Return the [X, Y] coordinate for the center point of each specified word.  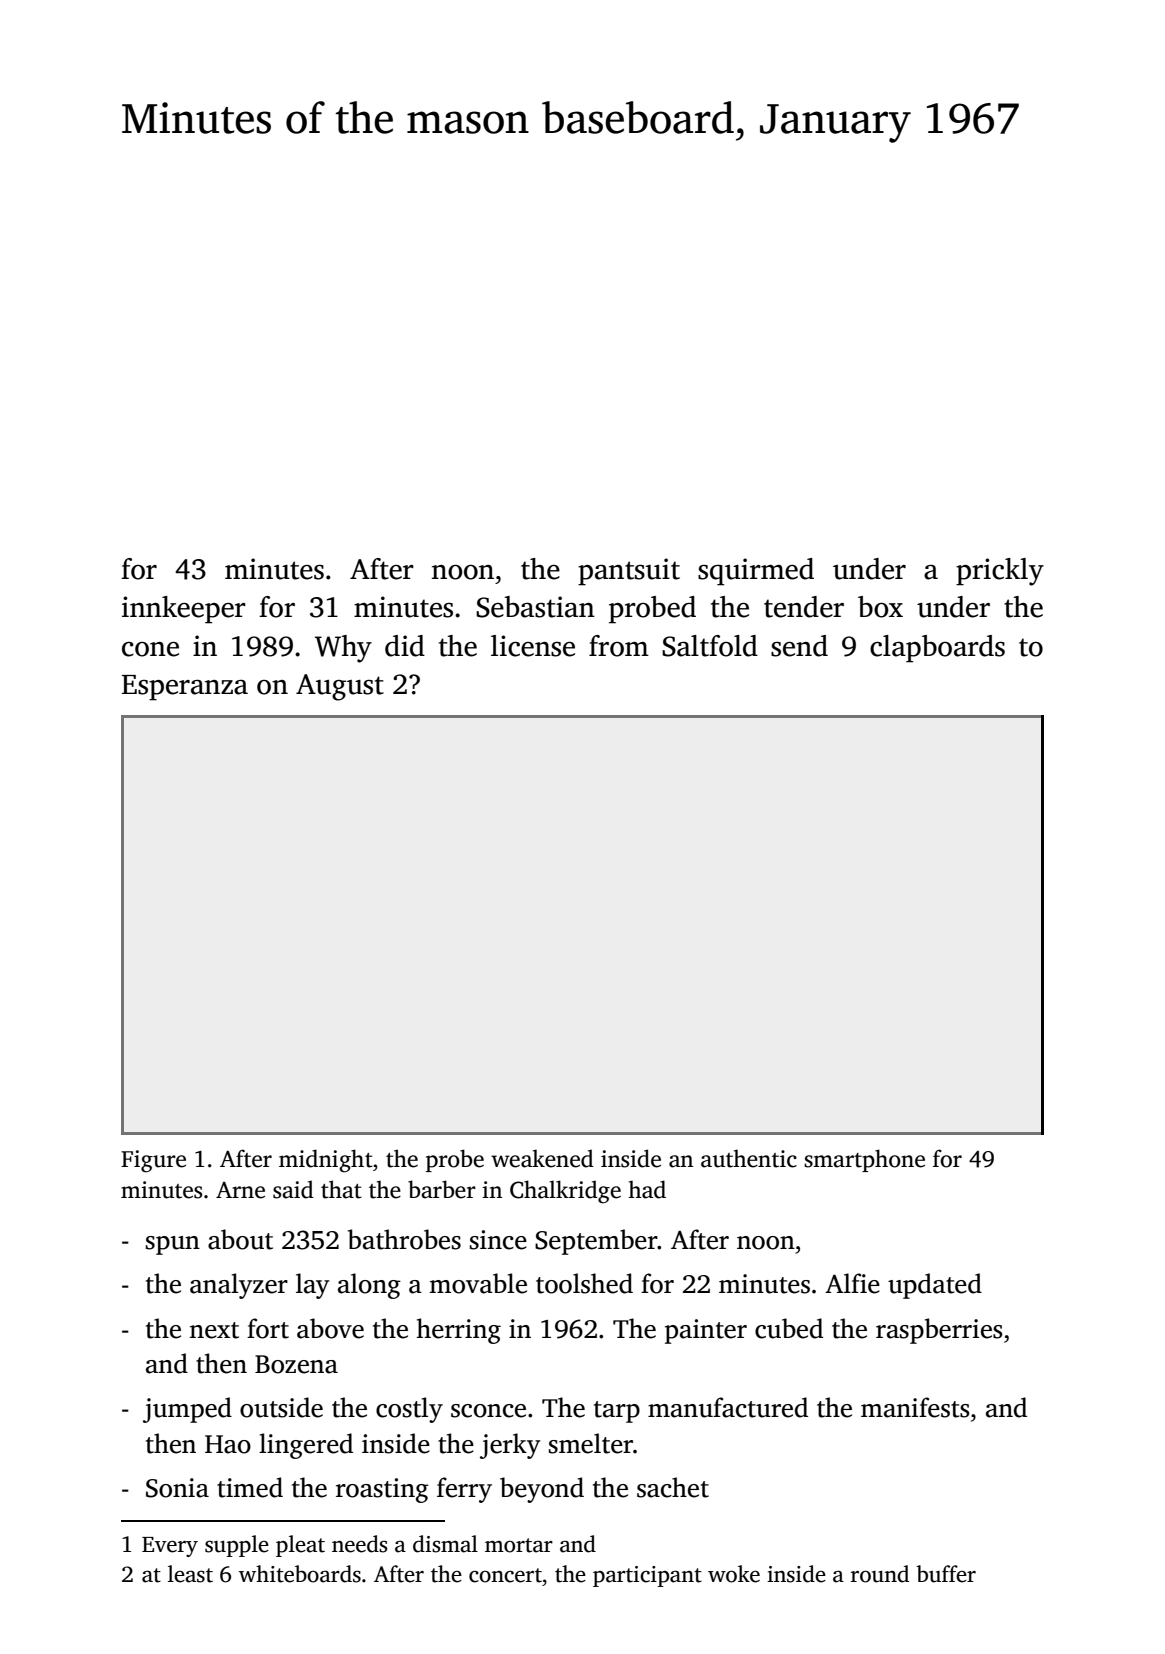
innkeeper [184, 610]
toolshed [584, 1283]
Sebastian [535, 607]
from [619, 646]
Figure [153, 1161]
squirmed [756, 572]
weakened [542, 1158]
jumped [187, 1410]
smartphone [864, 1160]
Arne [240, 1190]
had [647, 1189]
